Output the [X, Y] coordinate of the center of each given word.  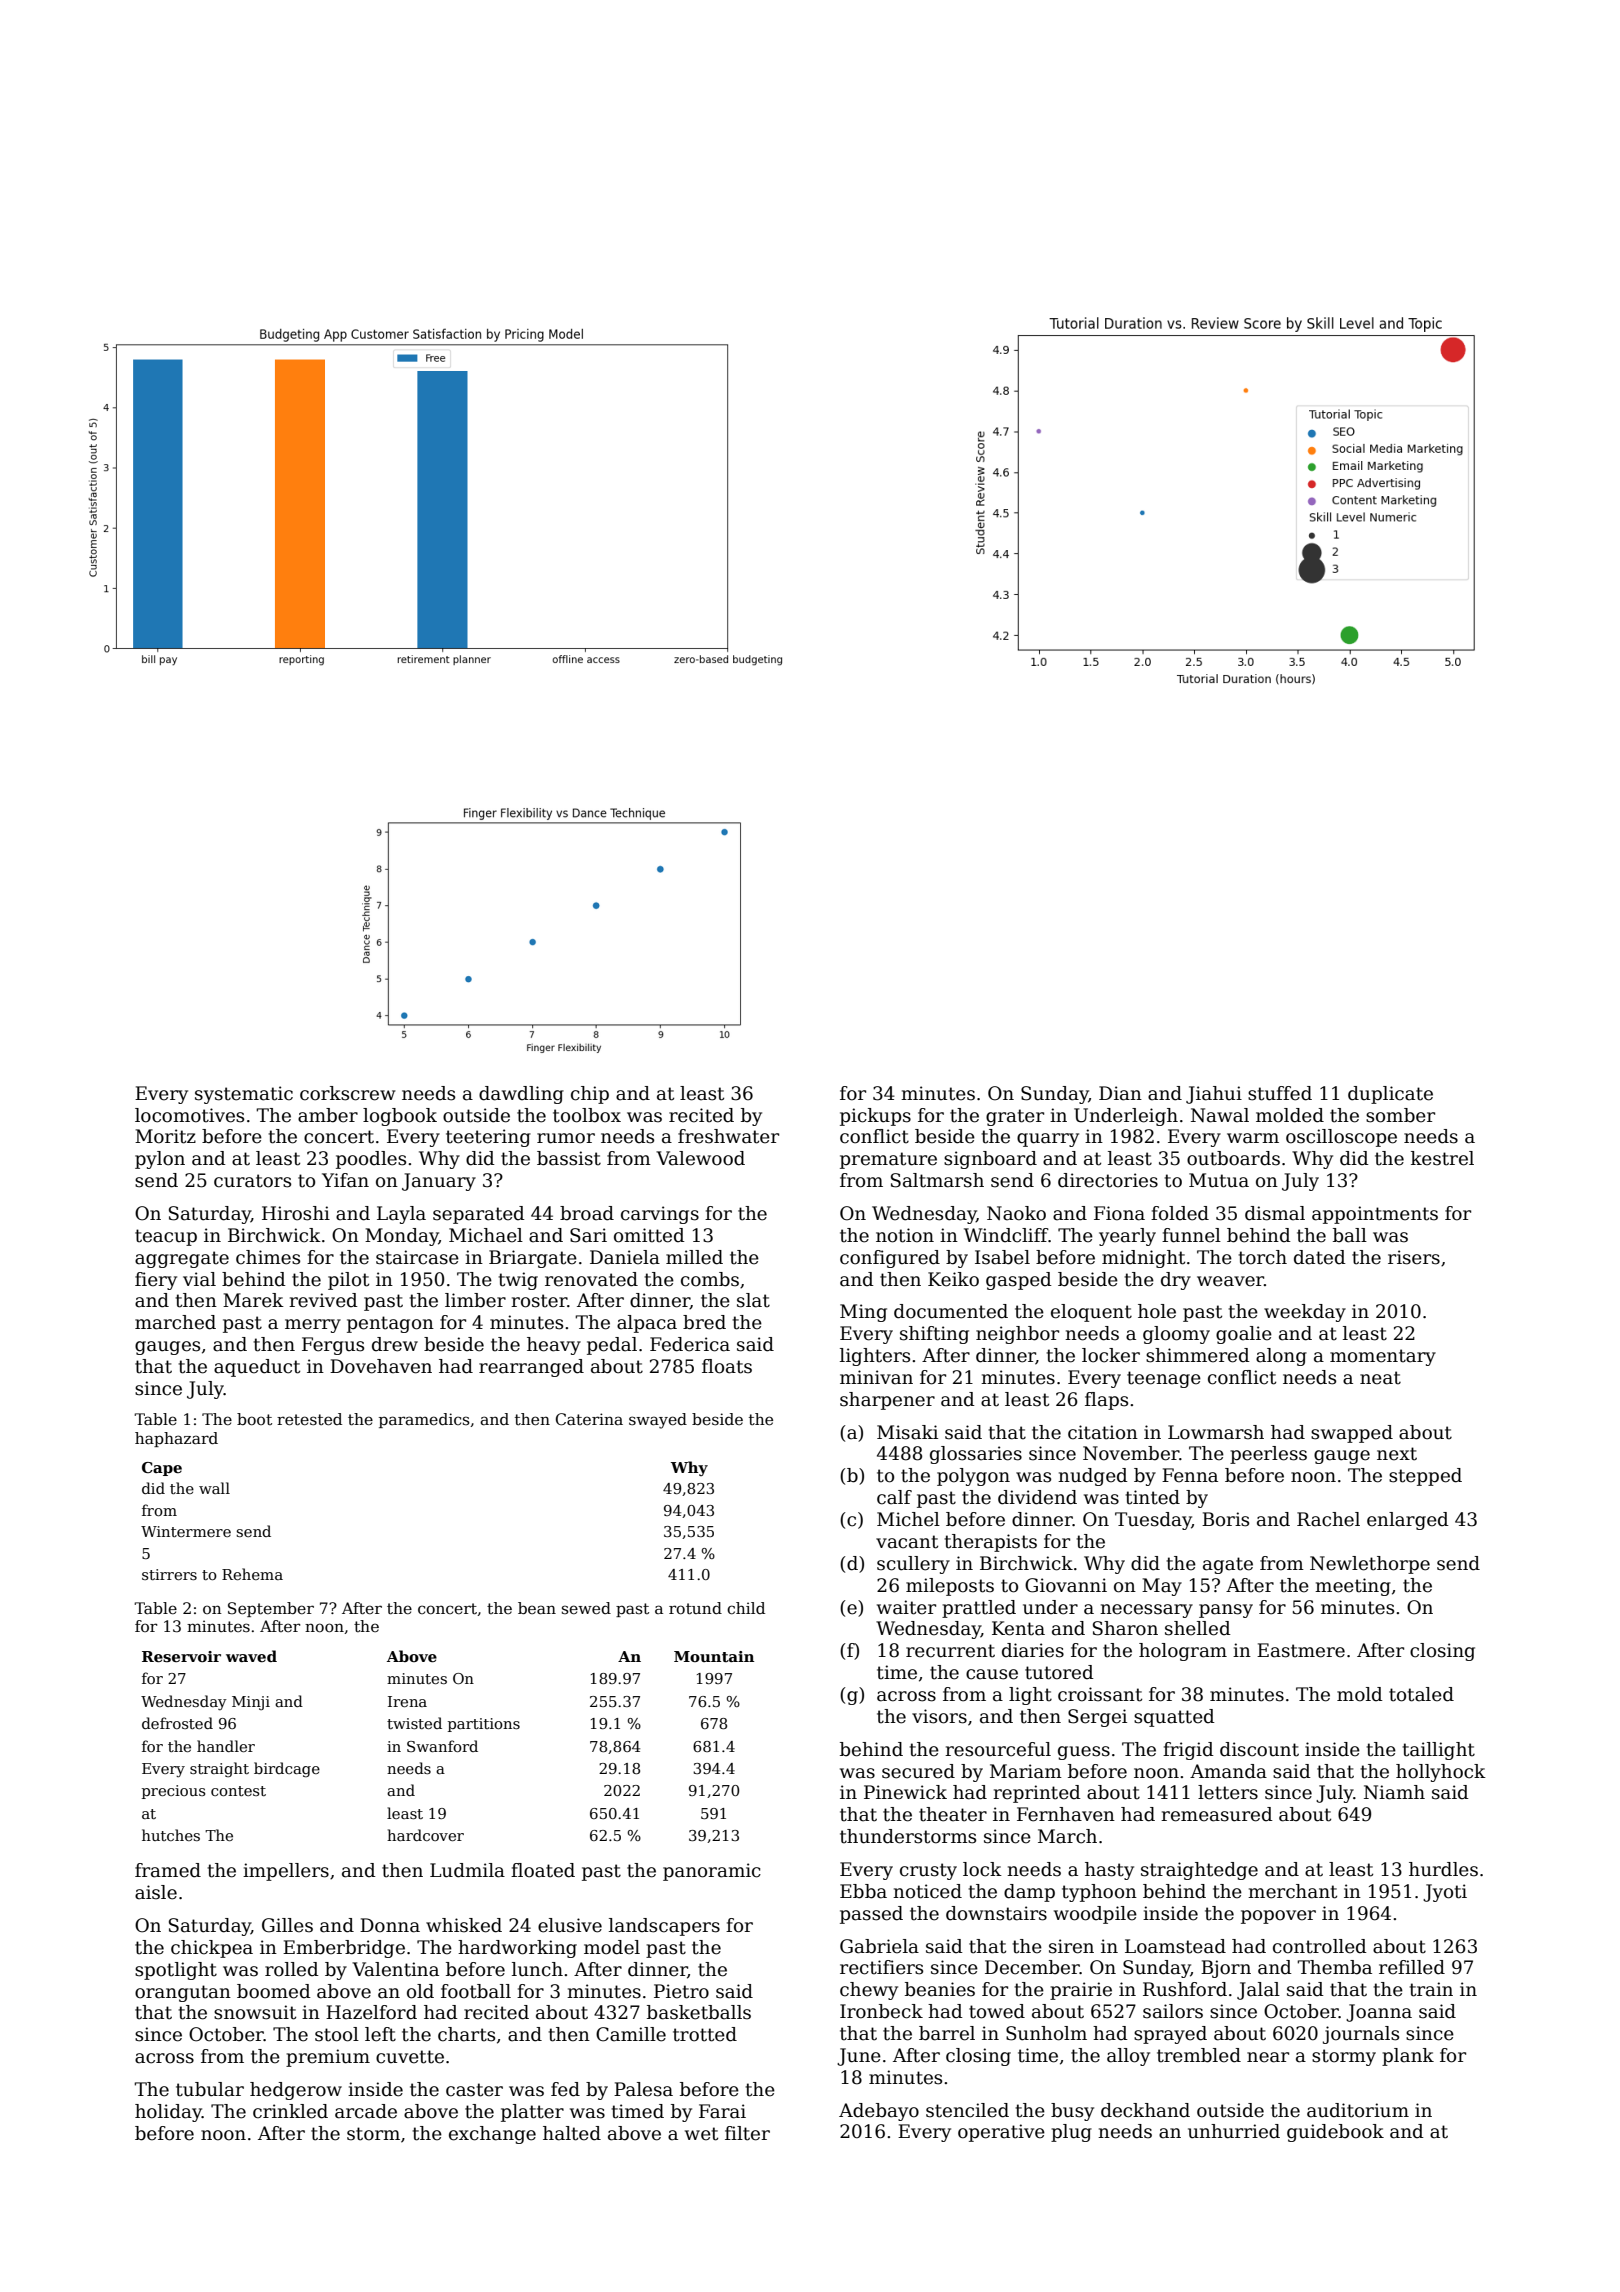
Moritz [165, 1136]
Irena [407, 1701]
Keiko [953, 1279]
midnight [1143, 1259]
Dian [1120, 1093]
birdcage [287, 1769]
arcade [366, 2111]
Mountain [714, 1656]
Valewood [700, 1158]
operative [1001, 2133]
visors [939, 1716]
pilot [348, 1281]
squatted [1174, 1718]
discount [1259, 1749]
